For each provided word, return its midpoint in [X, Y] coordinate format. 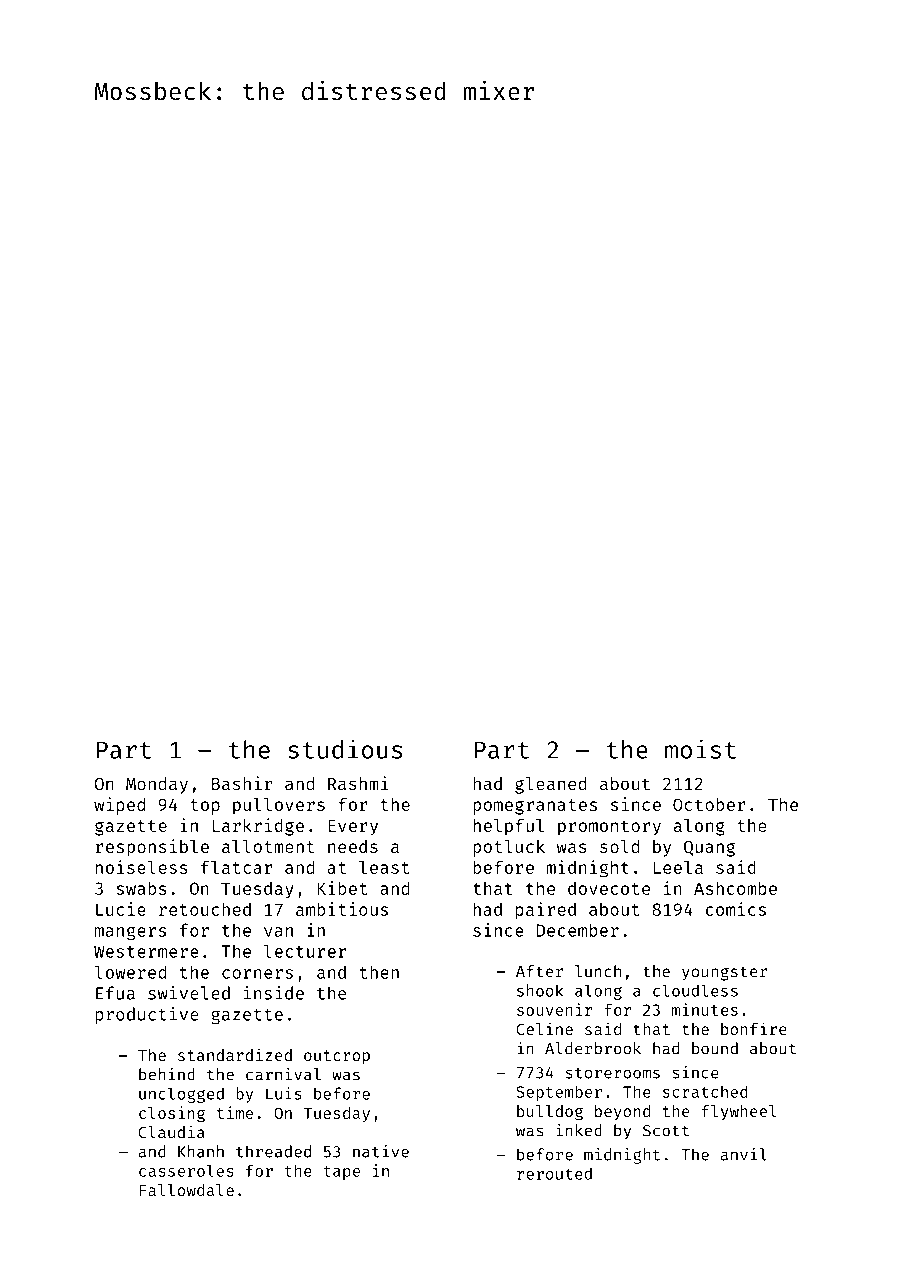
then [379, 972]
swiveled [189, 993]
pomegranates [535, 807]
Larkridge [258, 827]
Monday [157, 785]
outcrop [337, 1057]
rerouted [554, 1173]
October [709, 804]
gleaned [551, 785]
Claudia [172, 1132]
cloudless [695, 990]
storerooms [612, 1073]
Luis [284, 1093]
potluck [509, 848]
